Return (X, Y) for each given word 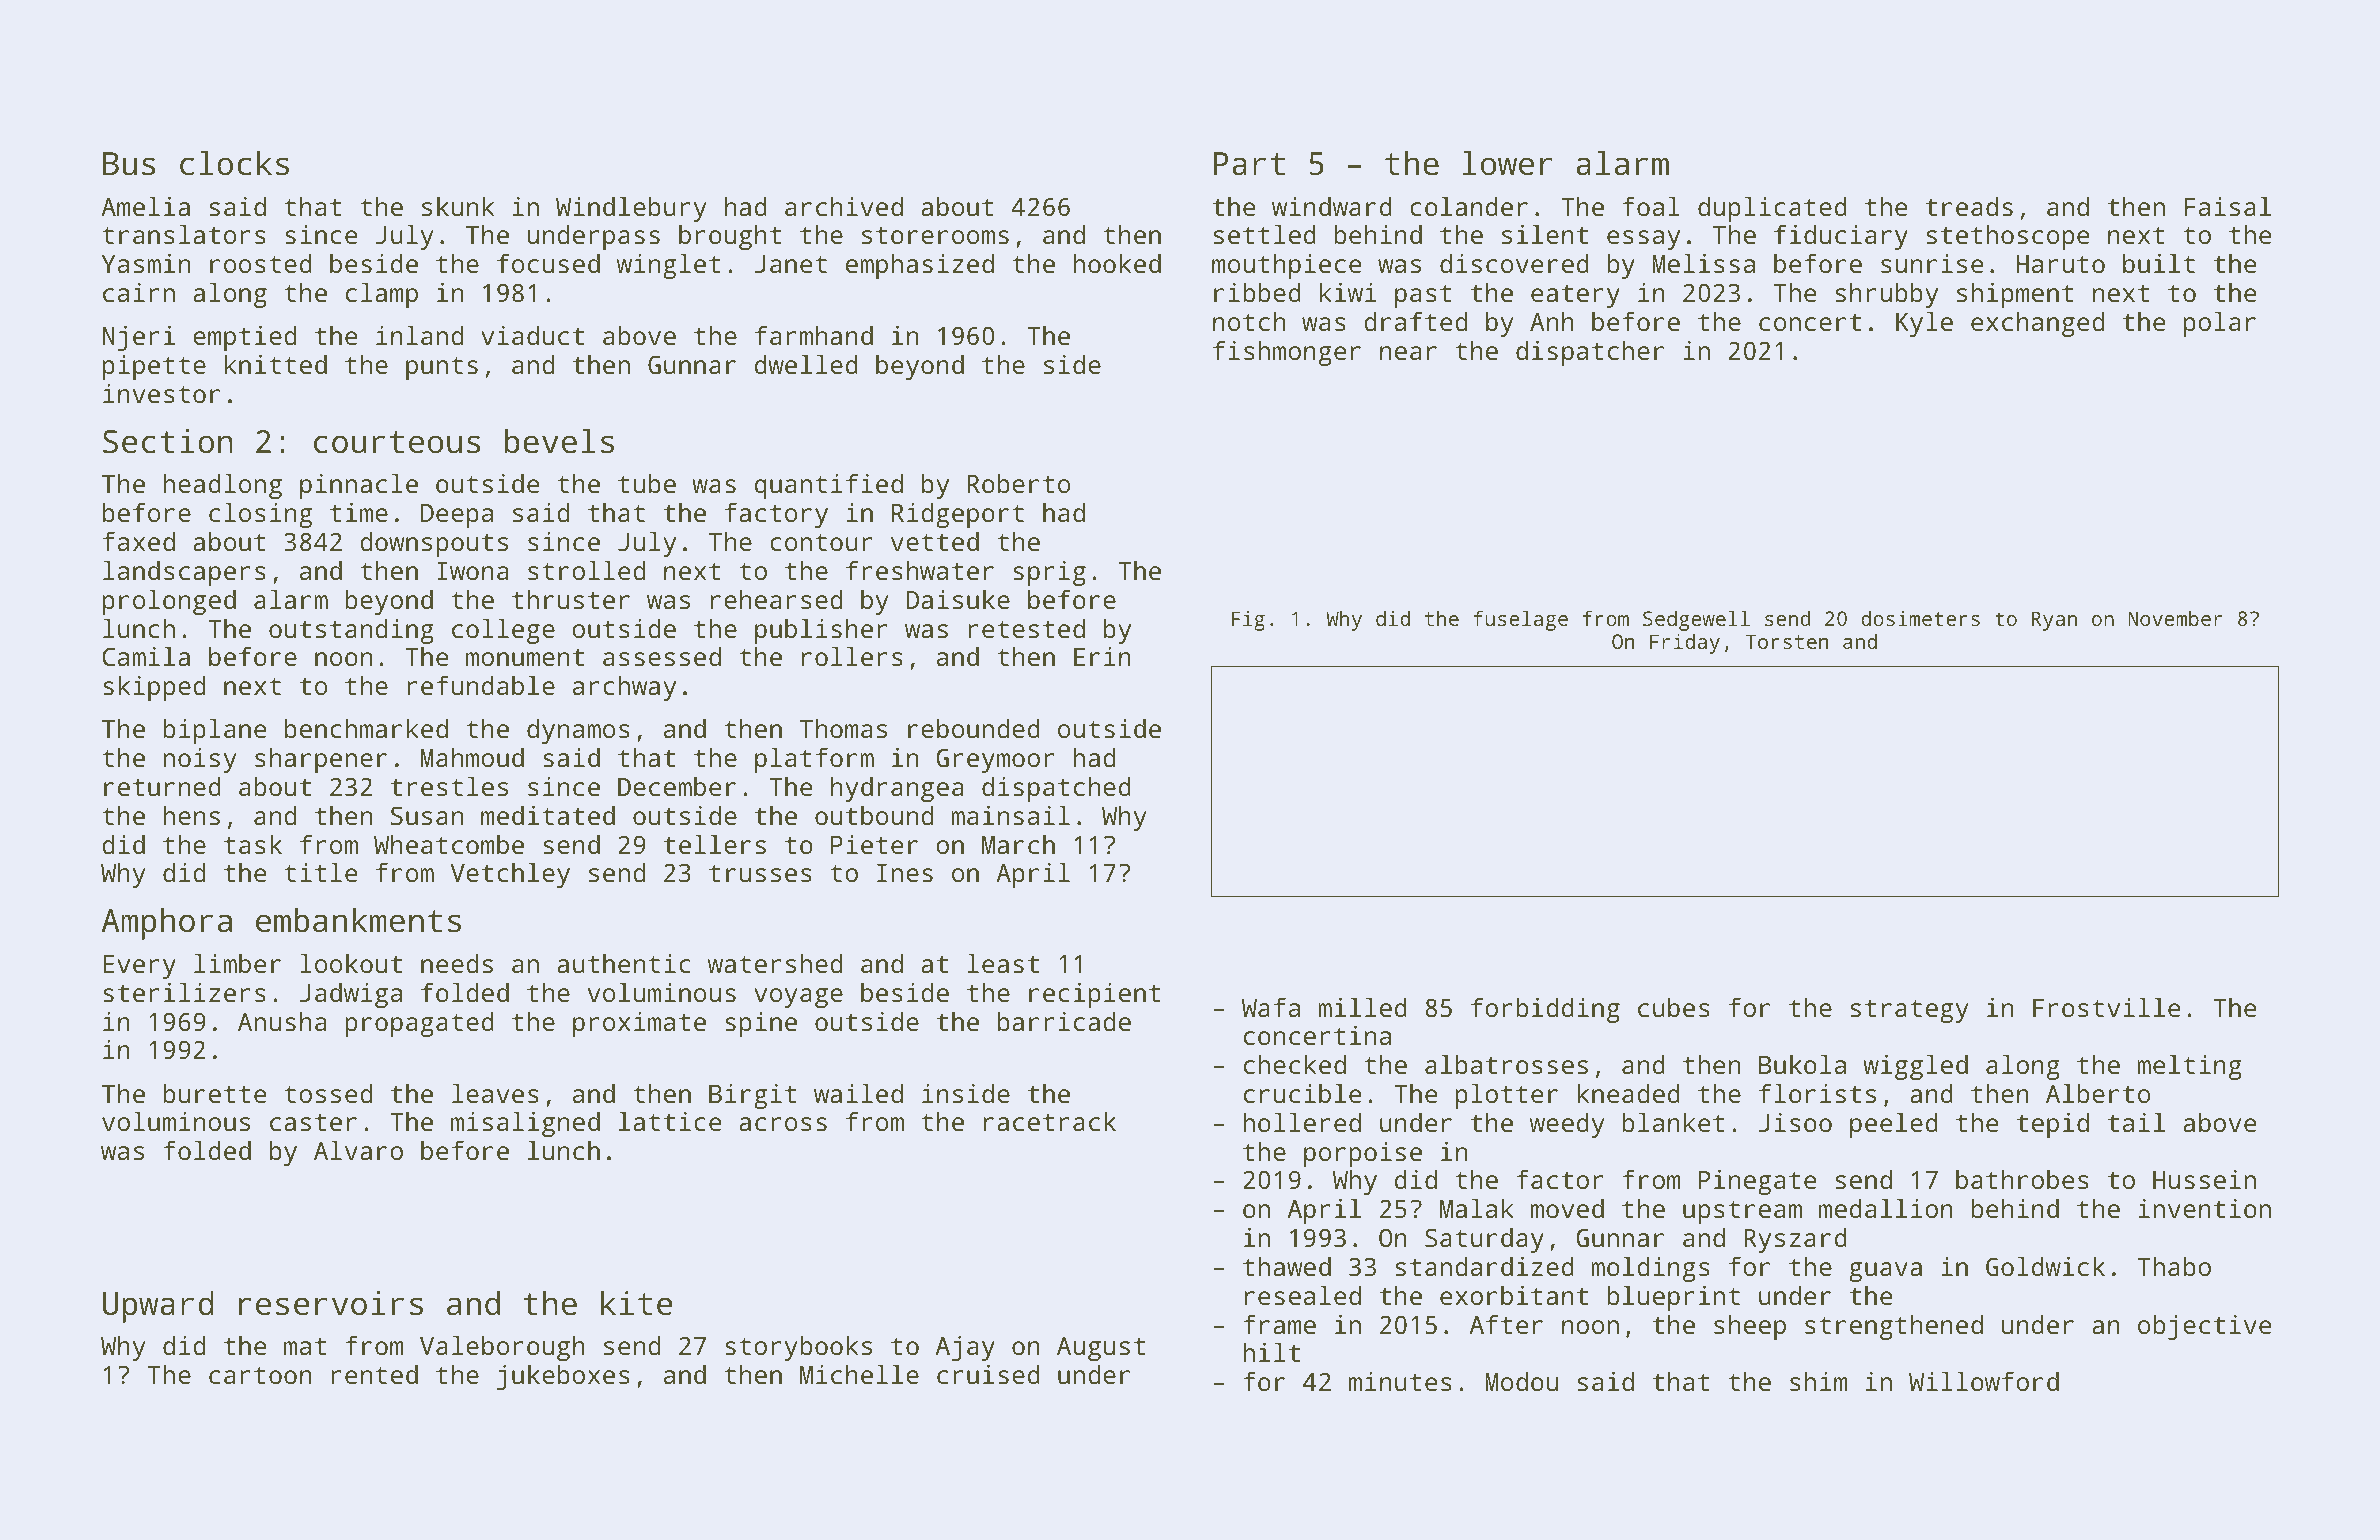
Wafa (1271, 1007)
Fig (1248, 621)
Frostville (2107, 1007)
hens (191, 815)
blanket (1673, 1122)
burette (215, 1093)
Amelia (145, 206)
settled (1265, 234)
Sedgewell (1696, 620)
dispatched (1056, 789)
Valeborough (502, 1348)
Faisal (2228, 206)
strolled (586, 570)
